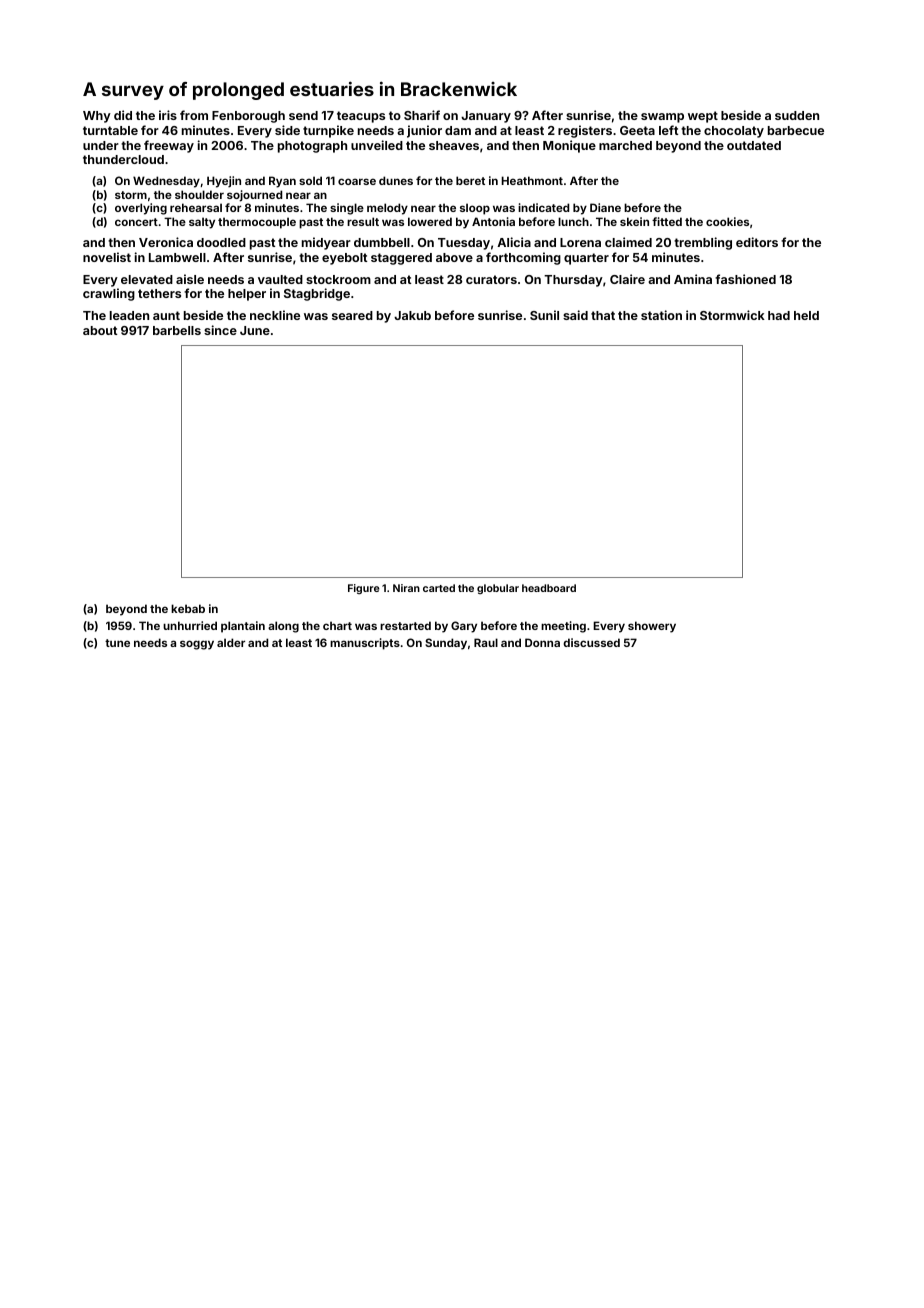 The width and height of the page is (924, 1308). I want to click on staggered, so click(401, 259).
